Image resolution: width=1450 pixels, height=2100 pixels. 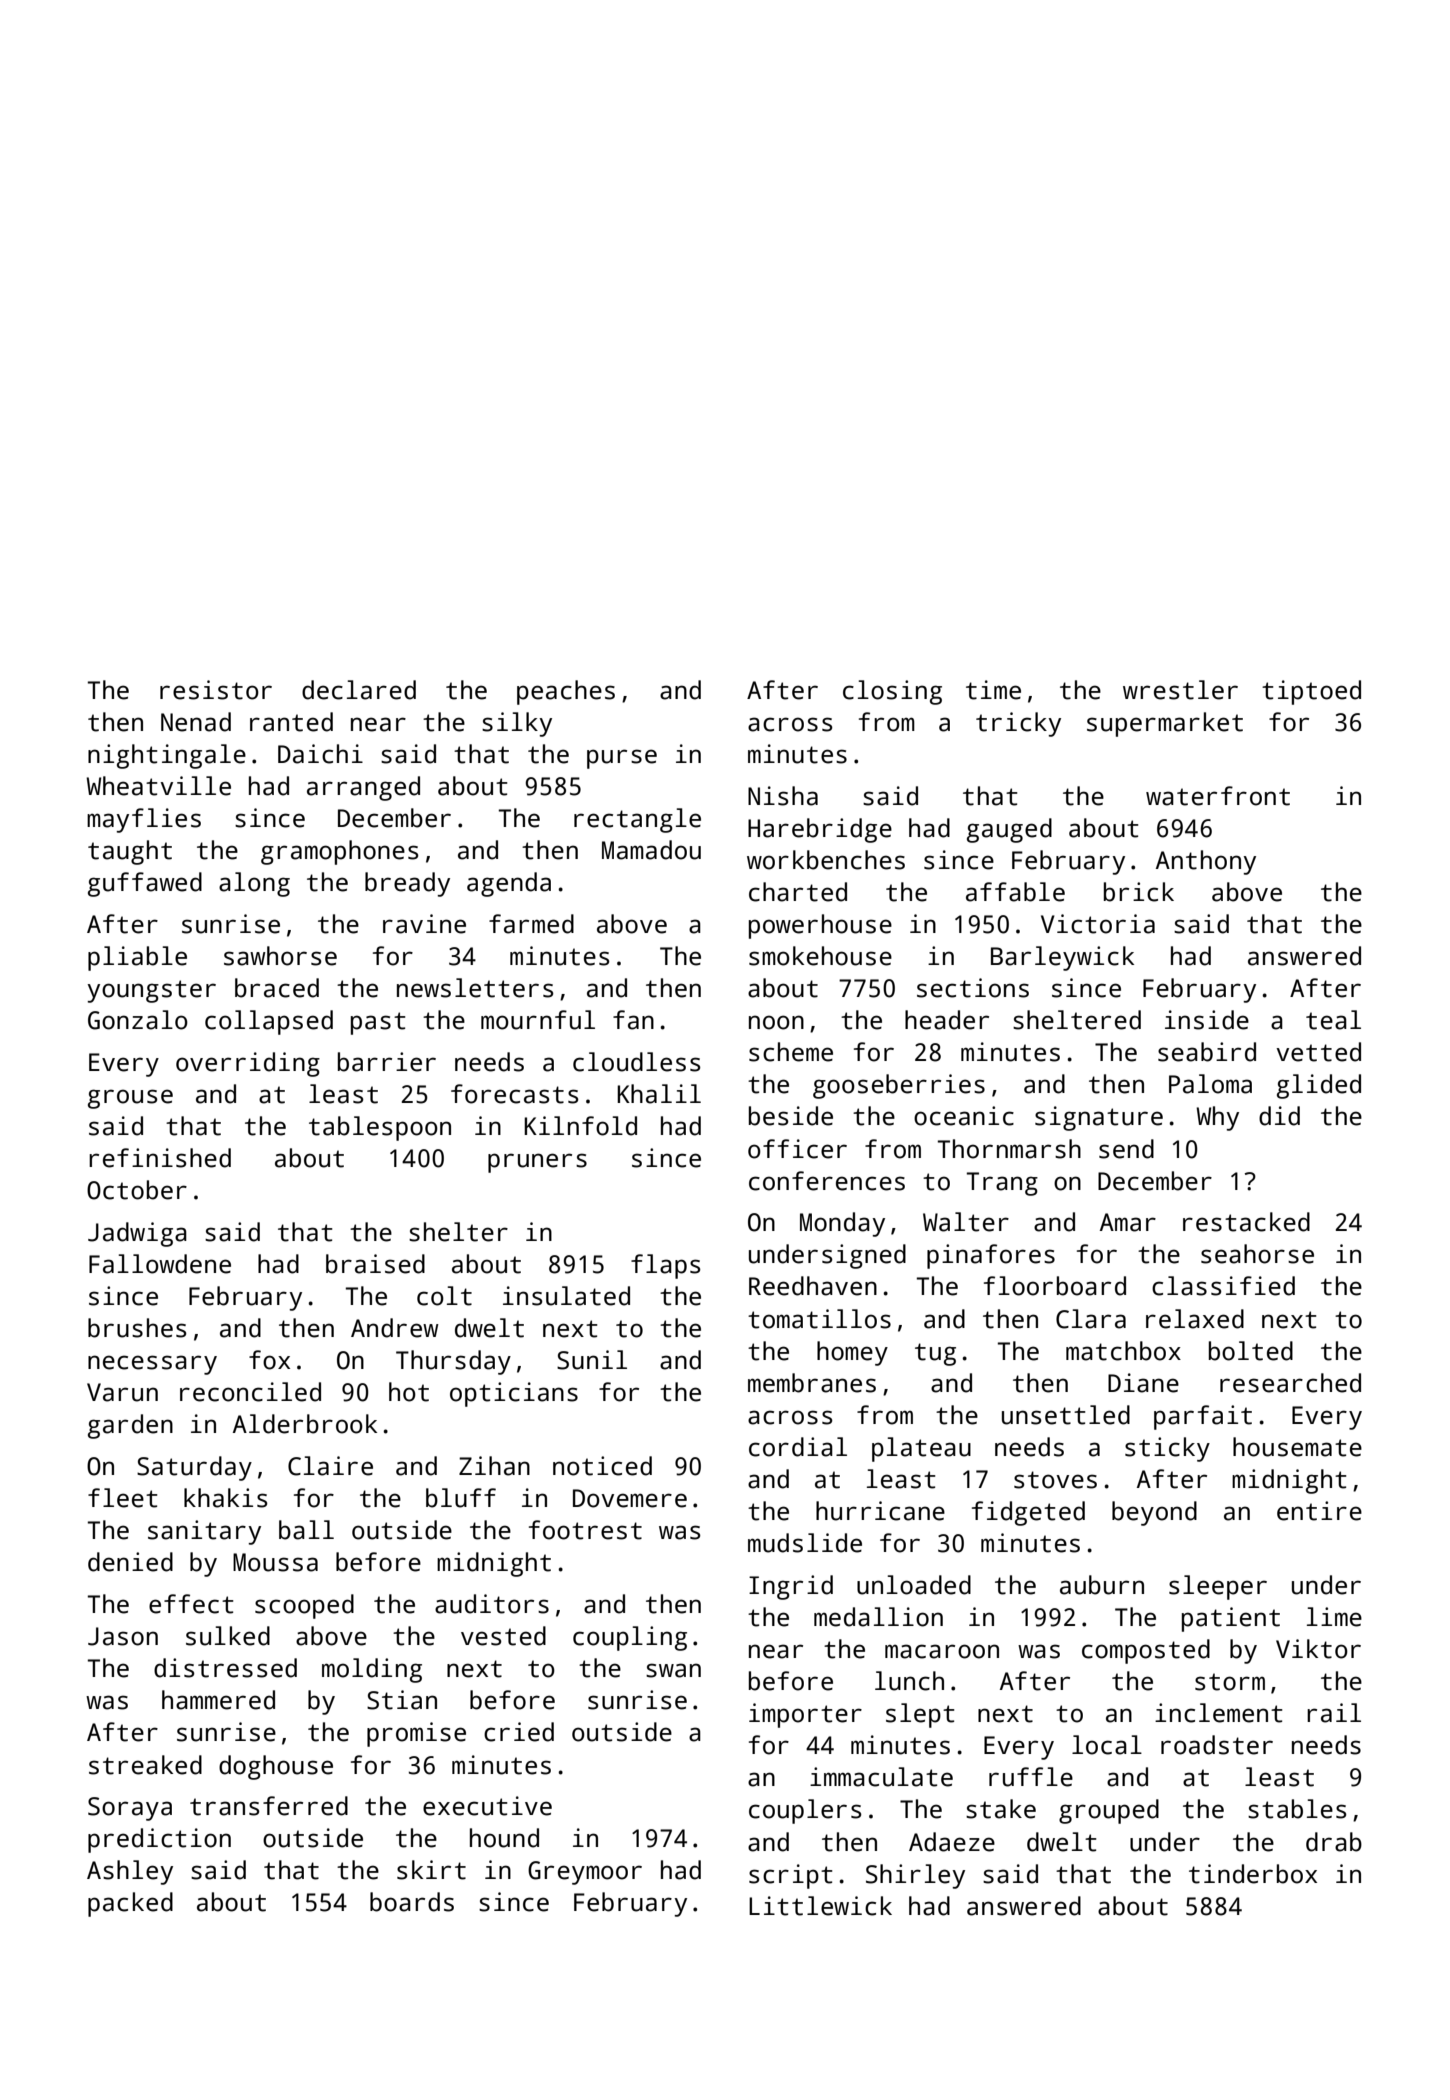 What do you see at coordinates (805, 1715) in the document?
I see `importer` at bounding box center [805, 1715].
